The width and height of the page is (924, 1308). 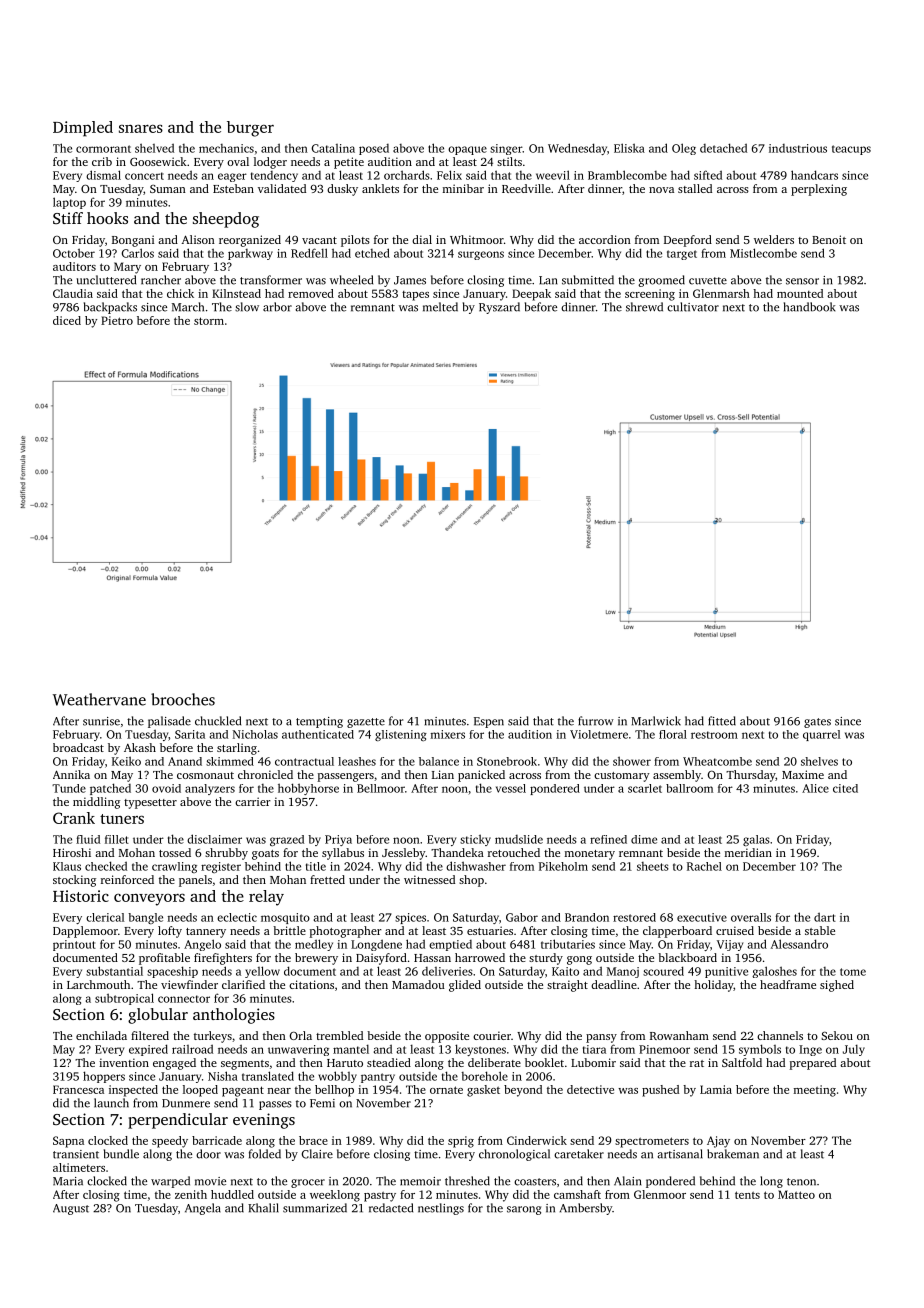 What do you see at coordinates (183, 699) in the page?
I see `brooches` at bounding box center [183, 699].
